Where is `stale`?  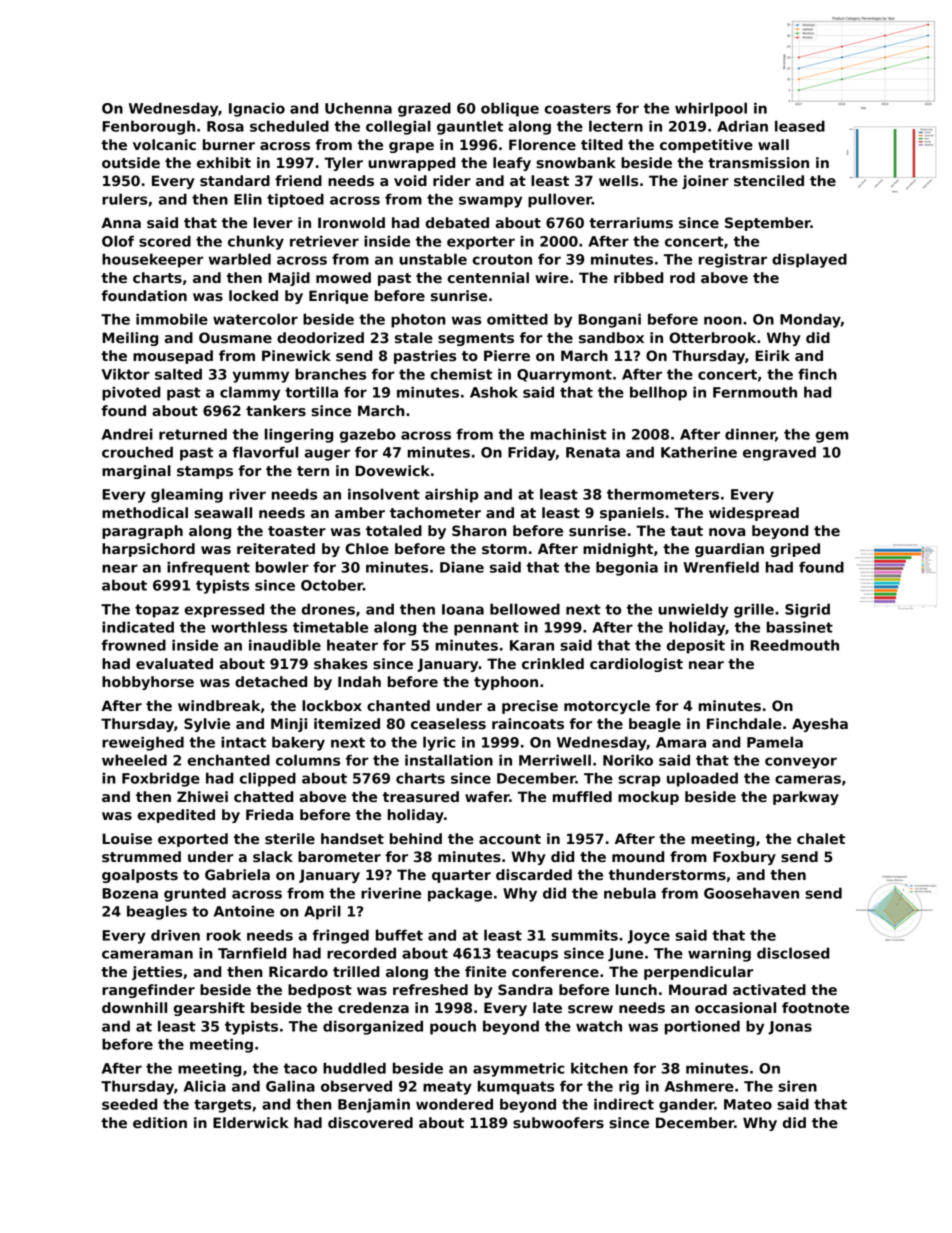 stale is located at coordinates (414, 338).
